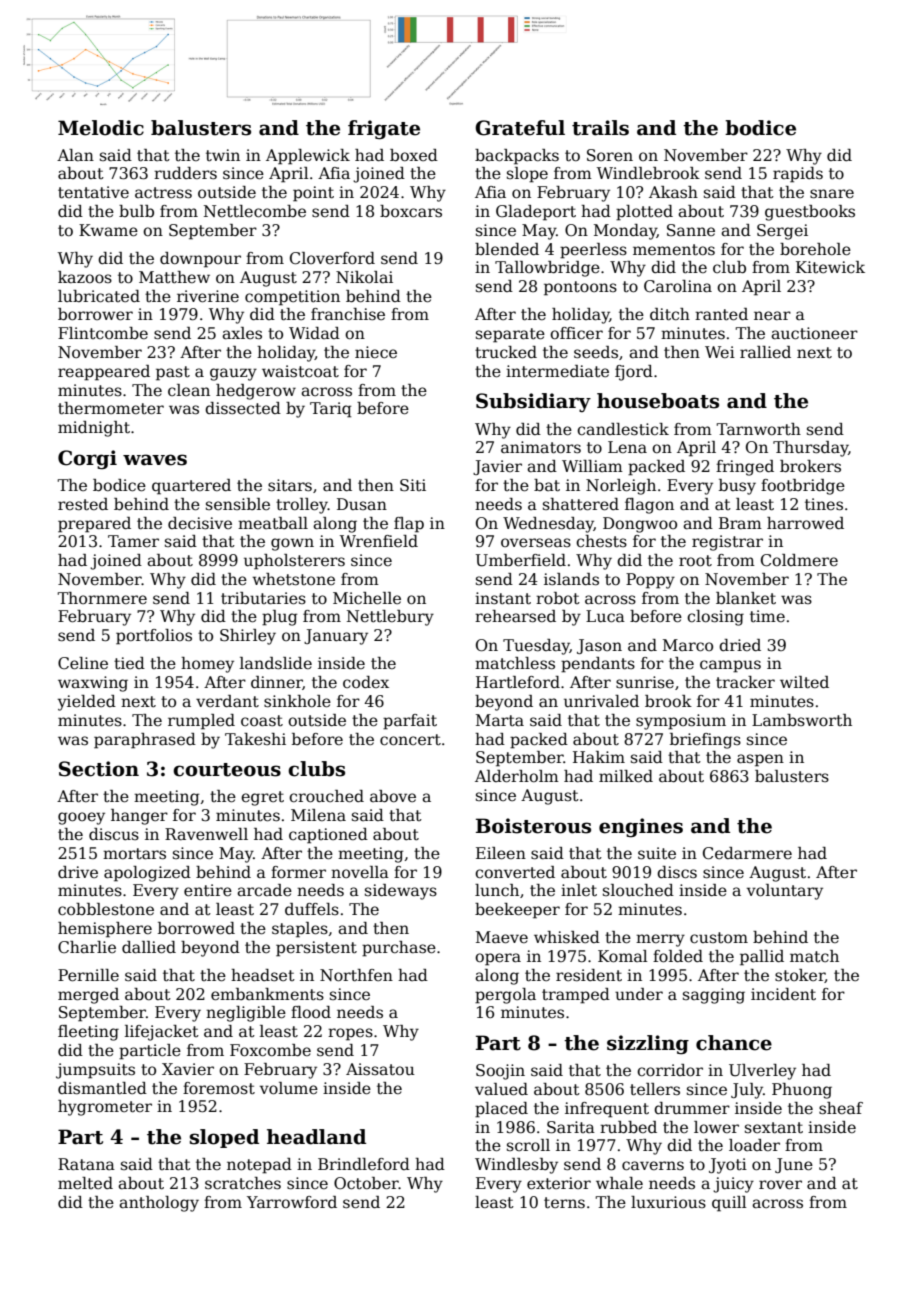 The height and width of the screenshot is (1308, 924). I want to click on mementos, so click(674, 250).
